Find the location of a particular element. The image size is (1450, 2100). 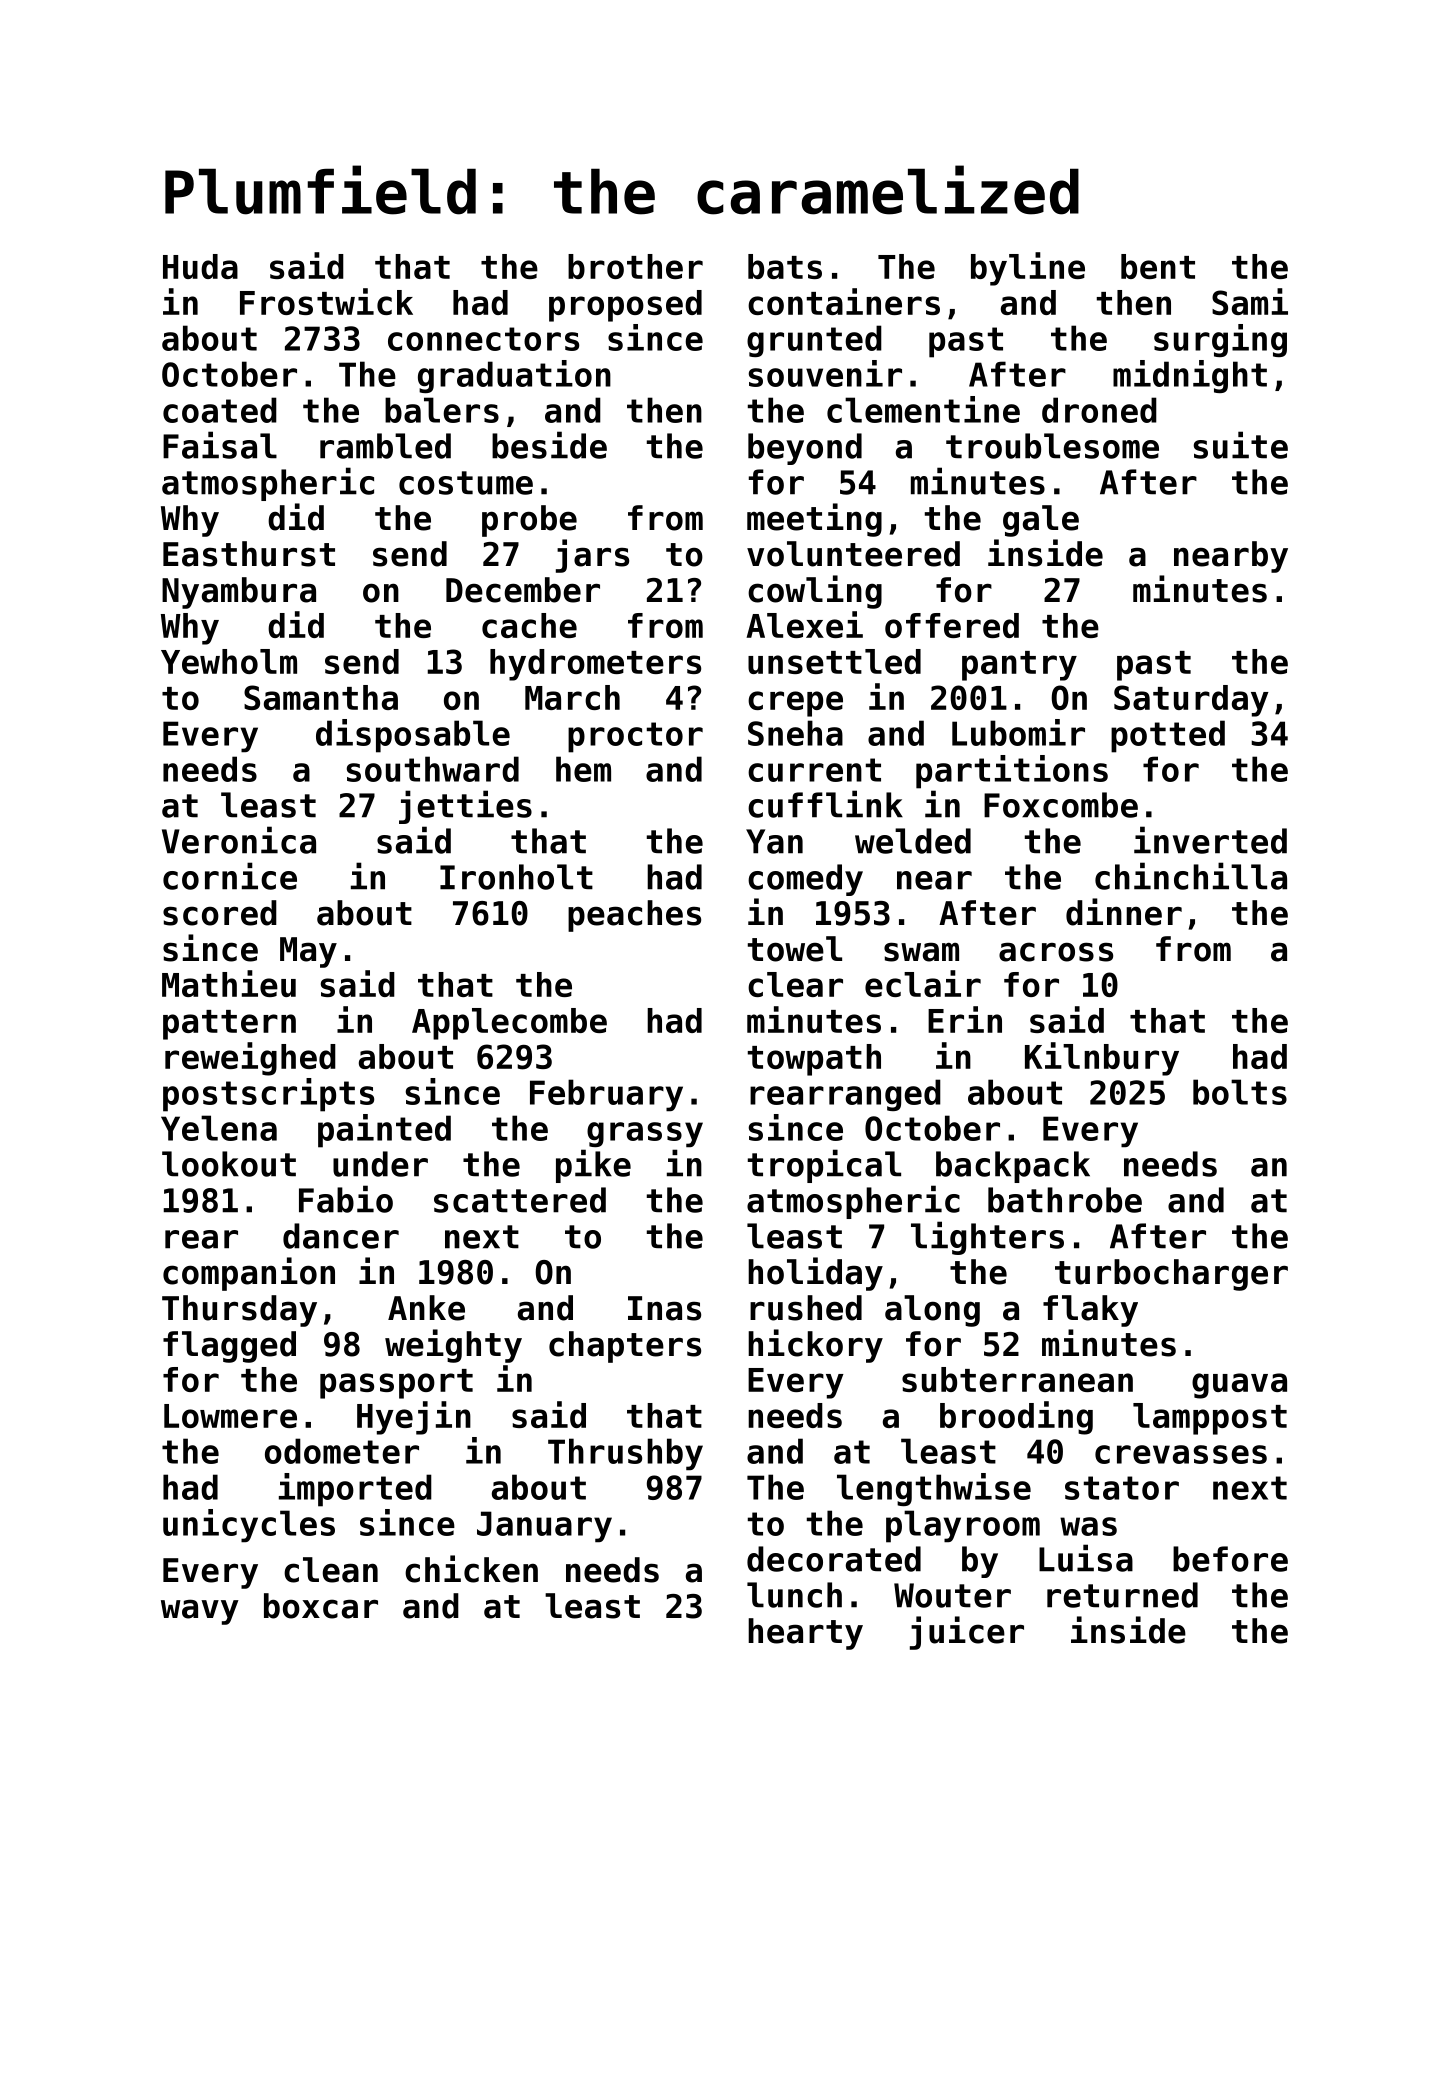

bent is located at coordinates (1158, 266).
